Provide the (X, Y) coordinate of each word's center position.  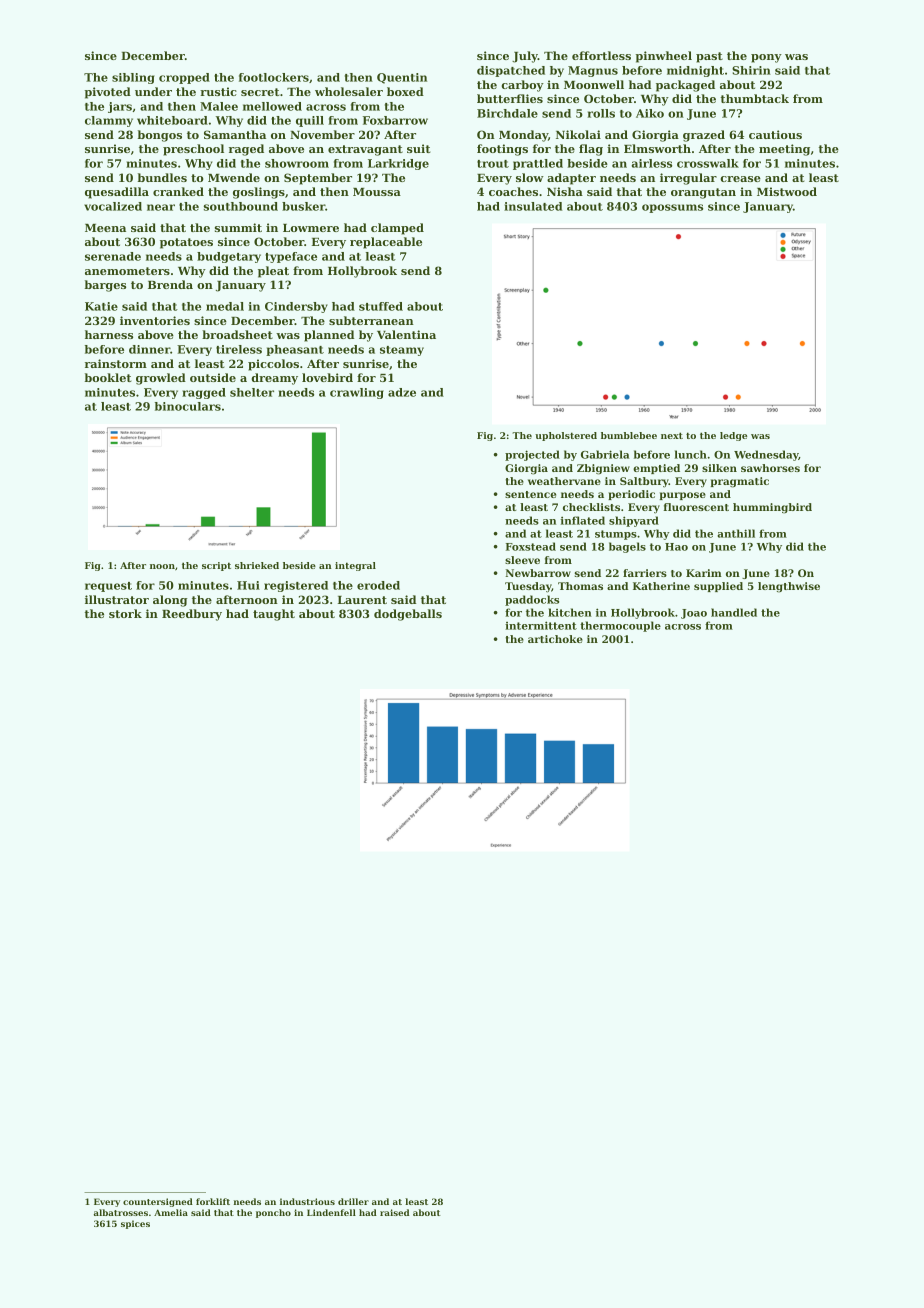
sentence (530, 494)
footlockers (274, 77)
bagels (627, 547)
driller (353, 1201)
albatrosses (121, 1212)
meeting (784, 150)
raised (394, 1212)
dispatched (511, 71)
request (108, 587)
